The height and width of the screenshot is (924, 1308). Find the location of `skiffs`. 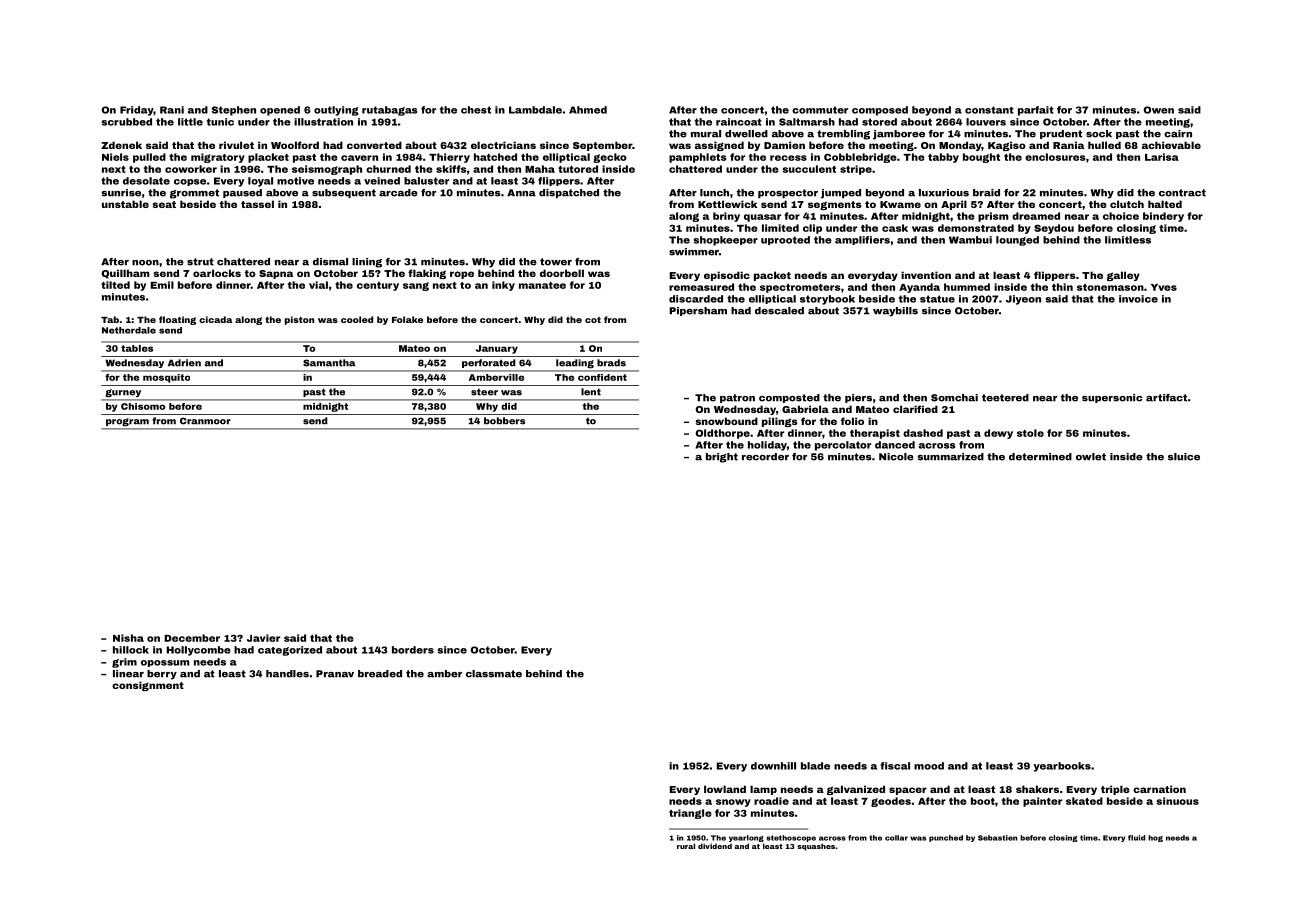

skiffs is located at coordinates (451, 169).
